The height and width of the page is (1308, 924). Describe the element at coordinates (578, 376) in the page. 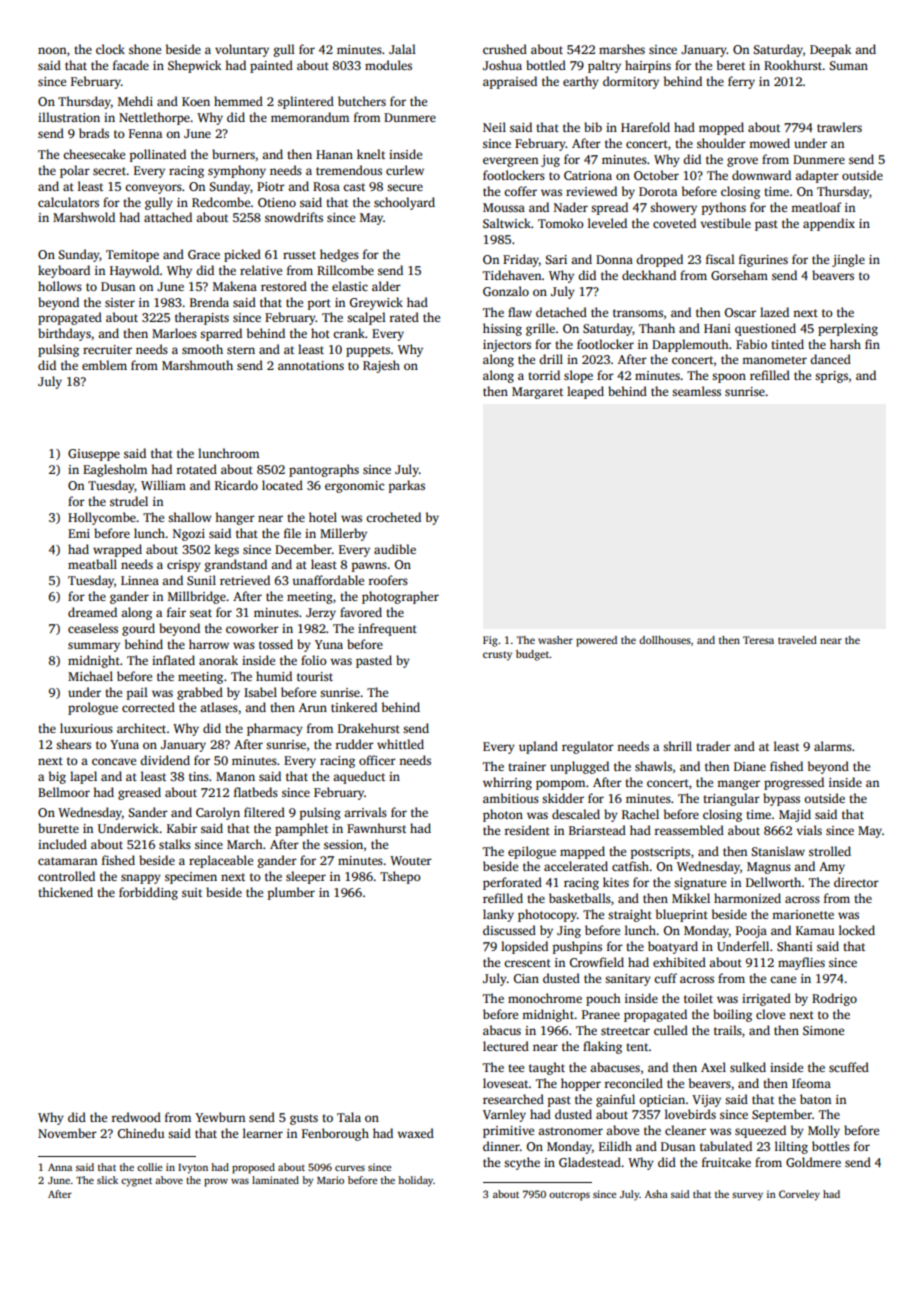

I see `slope` at that location.
